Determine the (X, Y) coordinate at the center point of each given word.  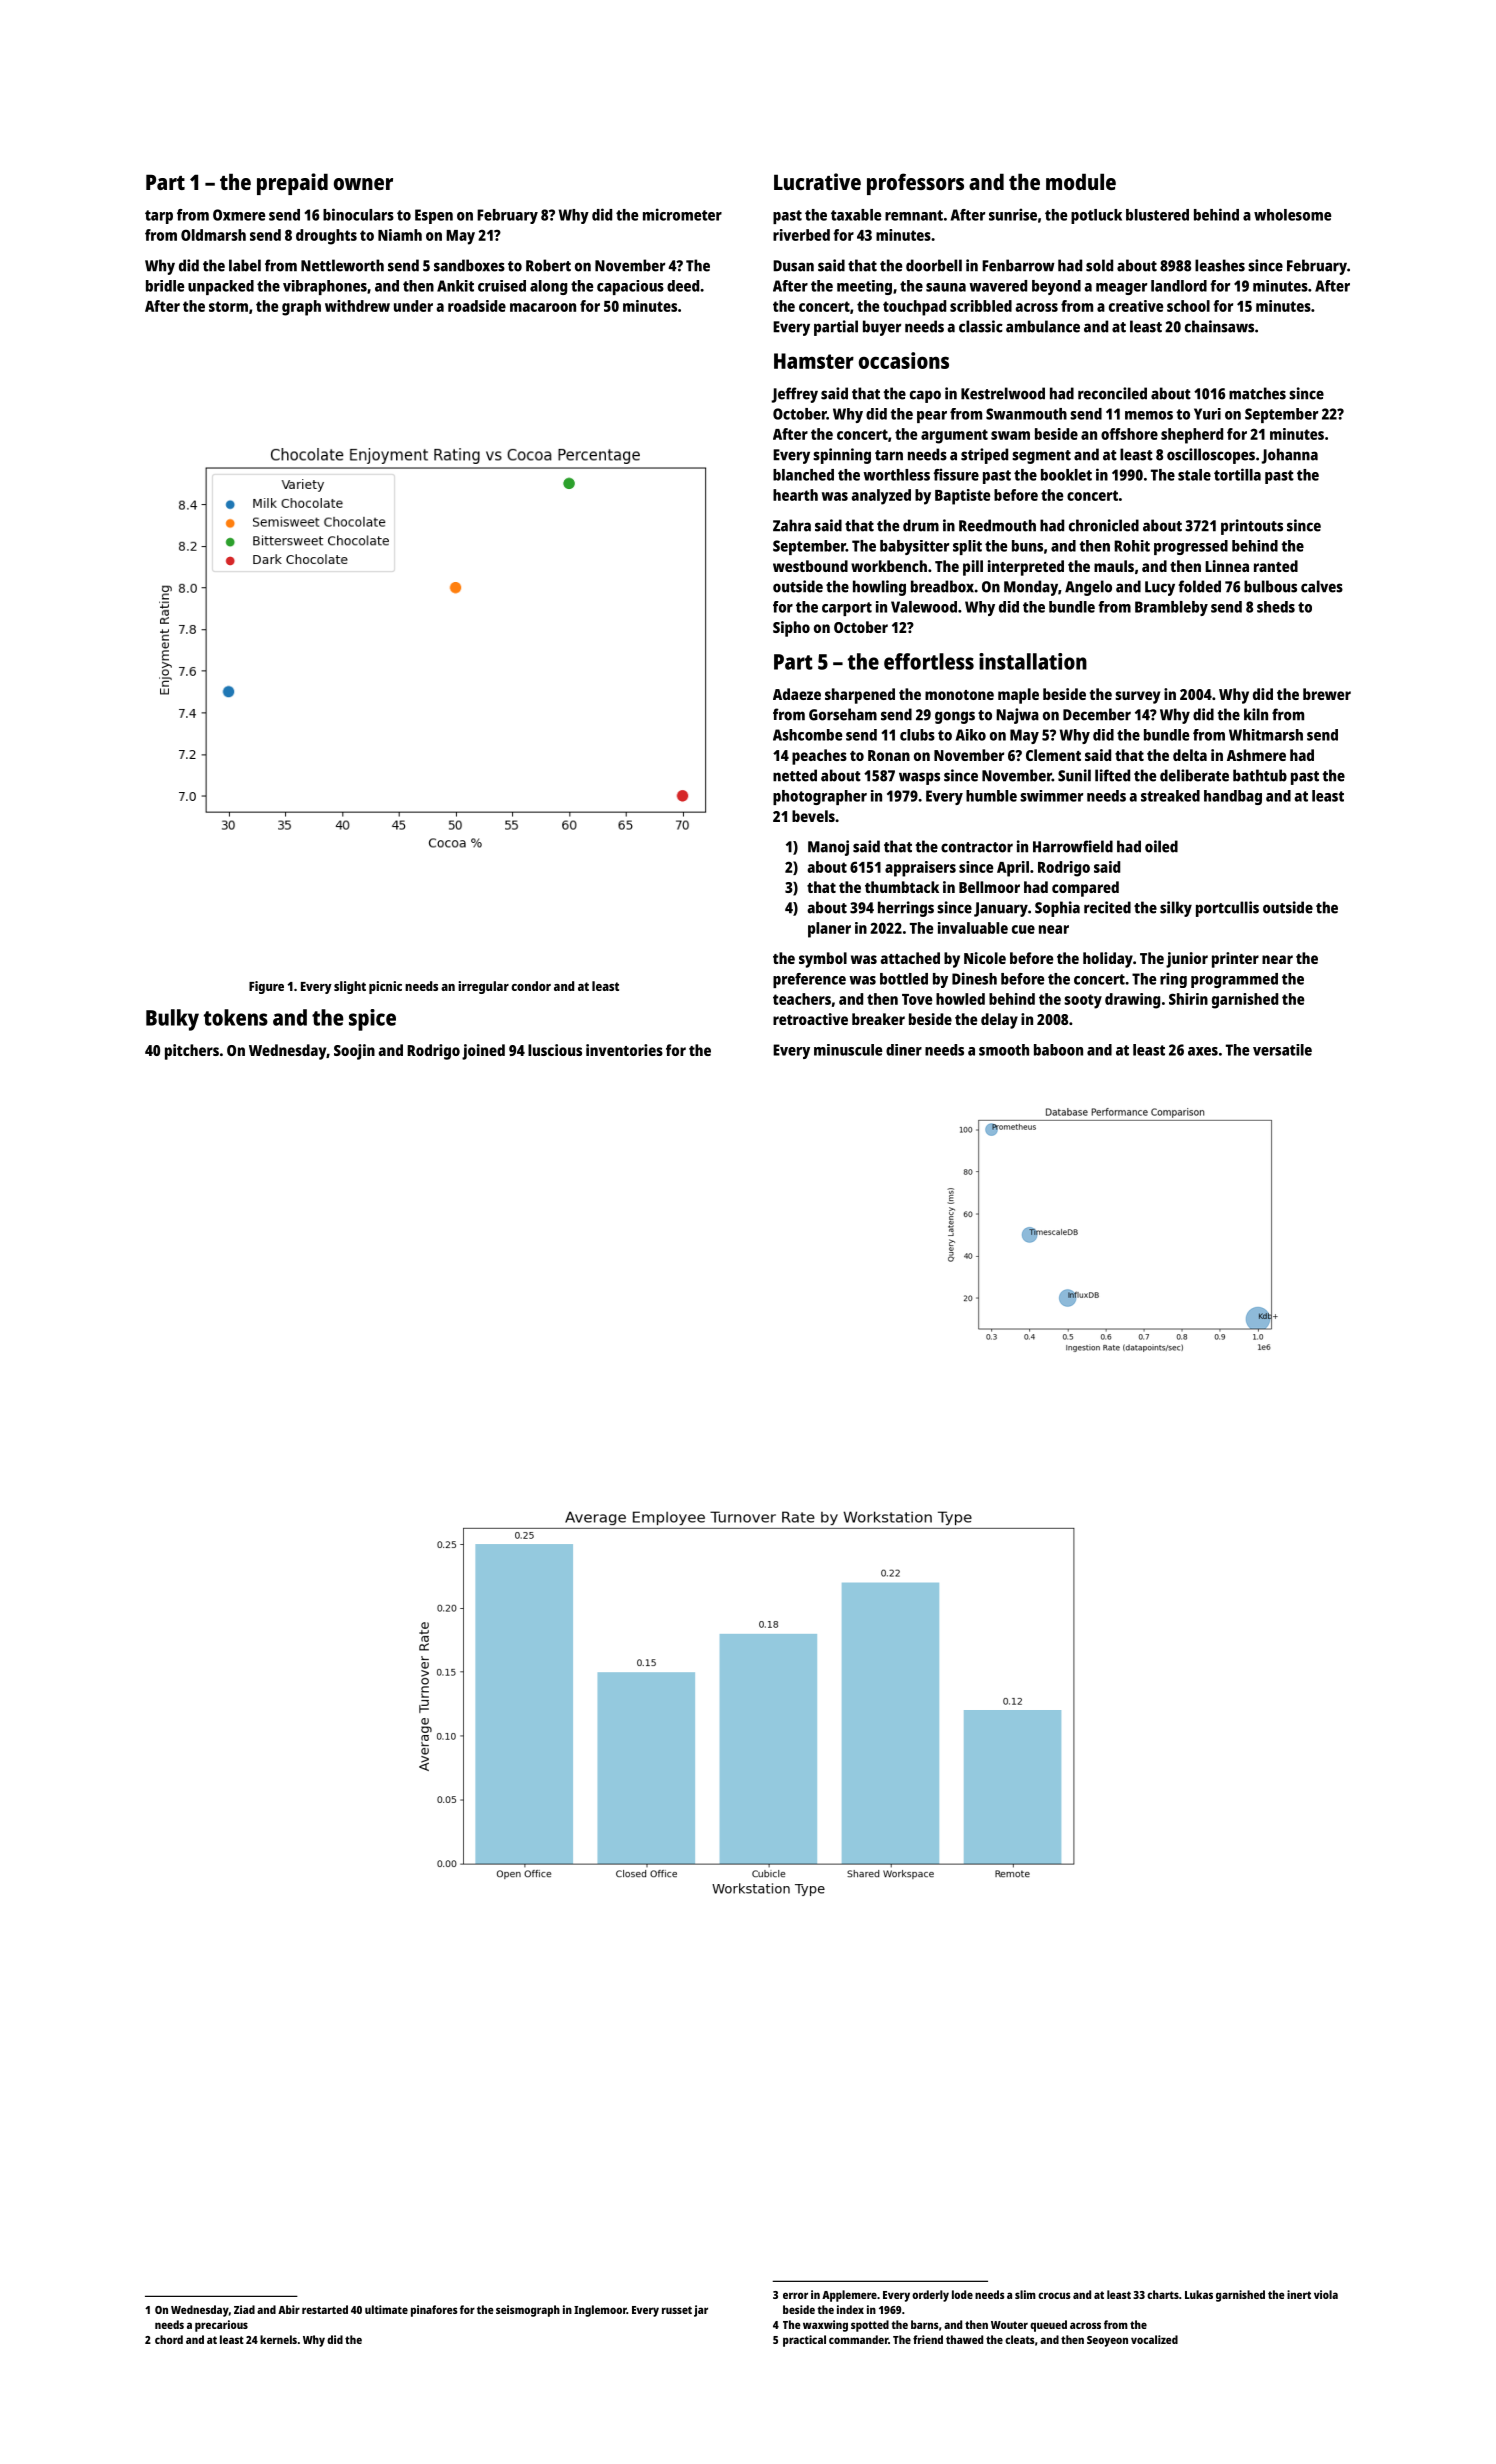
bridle (165, 286)
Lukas (1199, 2294)
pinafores (434, 2311)
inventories (624, 1050)
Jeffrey (794, 395)
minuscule (848, 1050)
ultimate (386, 2309)
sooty (1083, 1001)
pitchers (192, 1052)
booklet (1066, 475)
